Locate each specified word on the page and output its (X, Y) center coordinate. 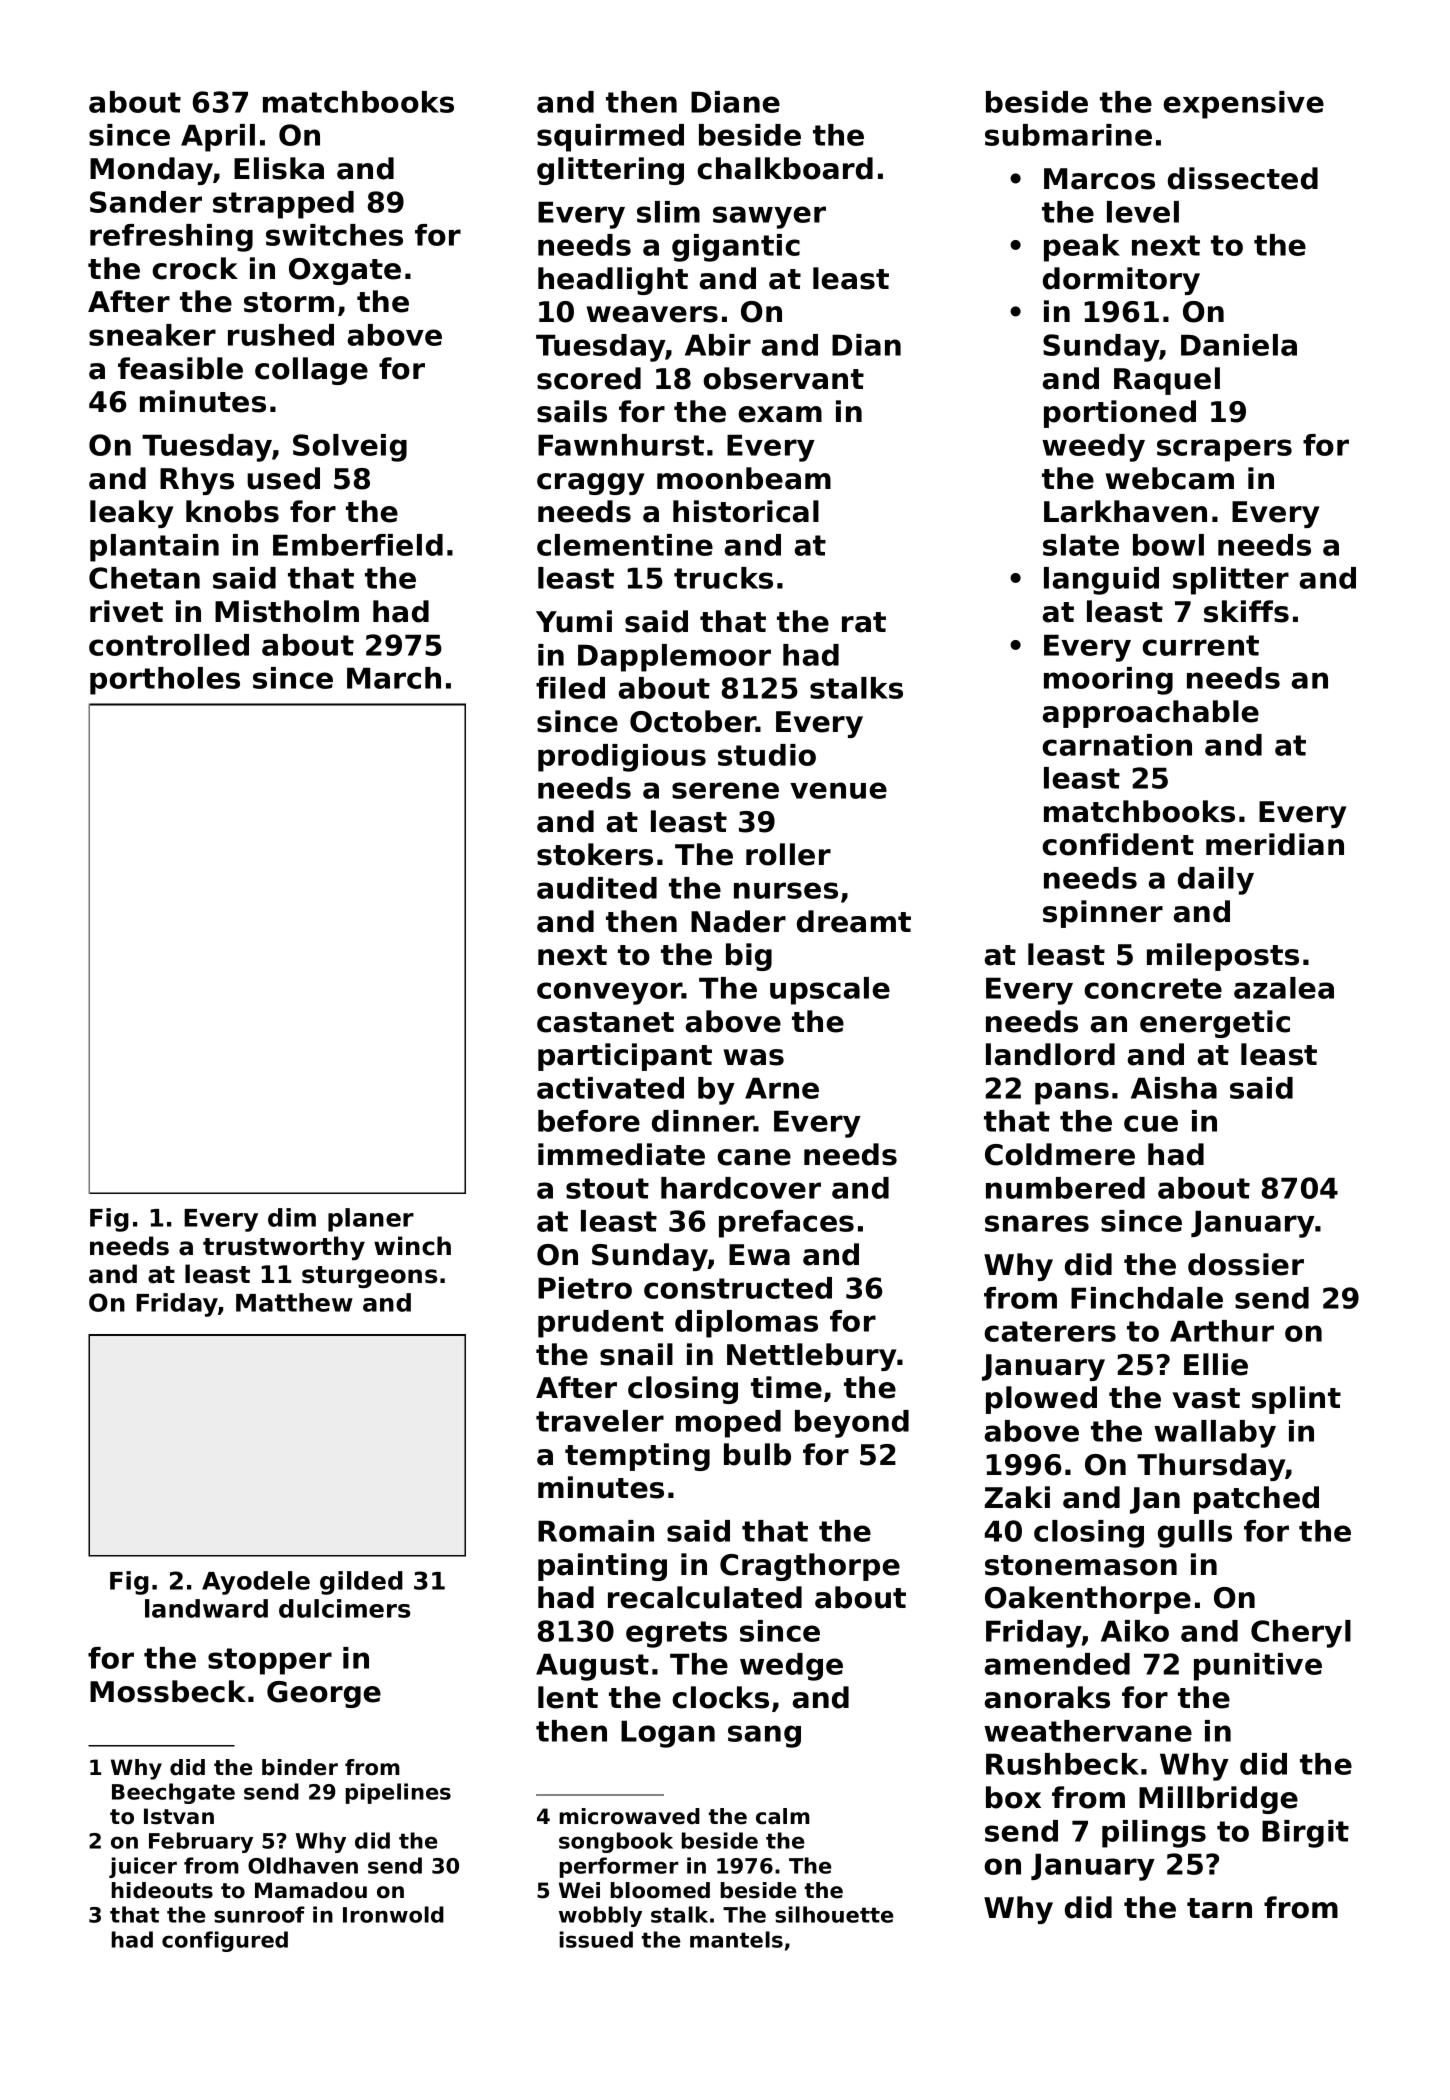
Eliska (279, 168)
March (394, 678)
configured (225, 1941)
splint (1296, 1400)
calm (783, 1816)
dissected (1243, 178)
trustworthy (284, 1248)
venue (838, 790)
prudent (601, 1324)
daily (1216, 881)
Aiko (1135, 1631)
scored (589, 378)
